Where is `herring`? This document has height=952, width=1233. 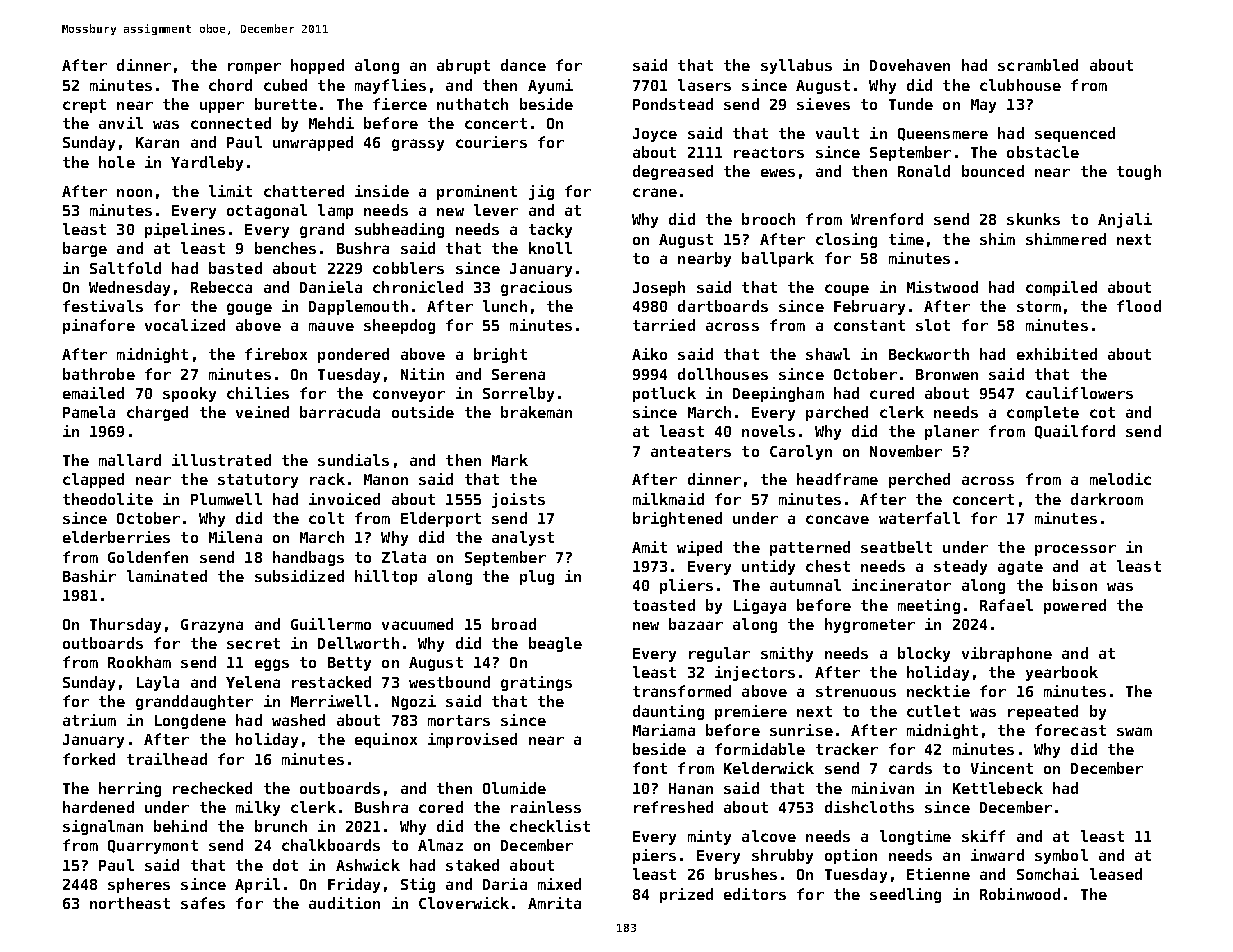
herring is located at coordinates (130, 789).
